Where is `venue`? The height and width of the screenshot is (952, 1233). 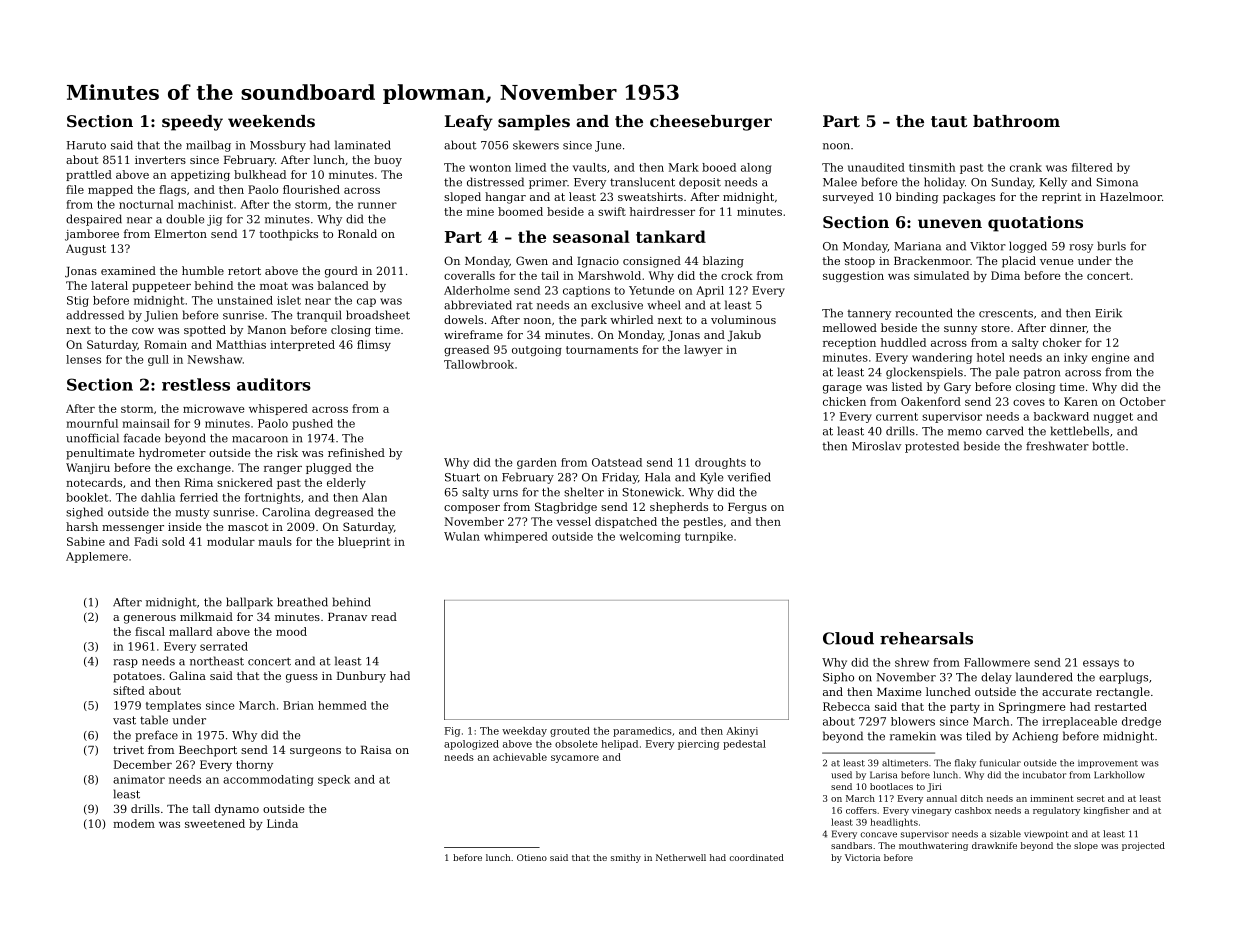
venue is located at coordinates (1057, 262).
